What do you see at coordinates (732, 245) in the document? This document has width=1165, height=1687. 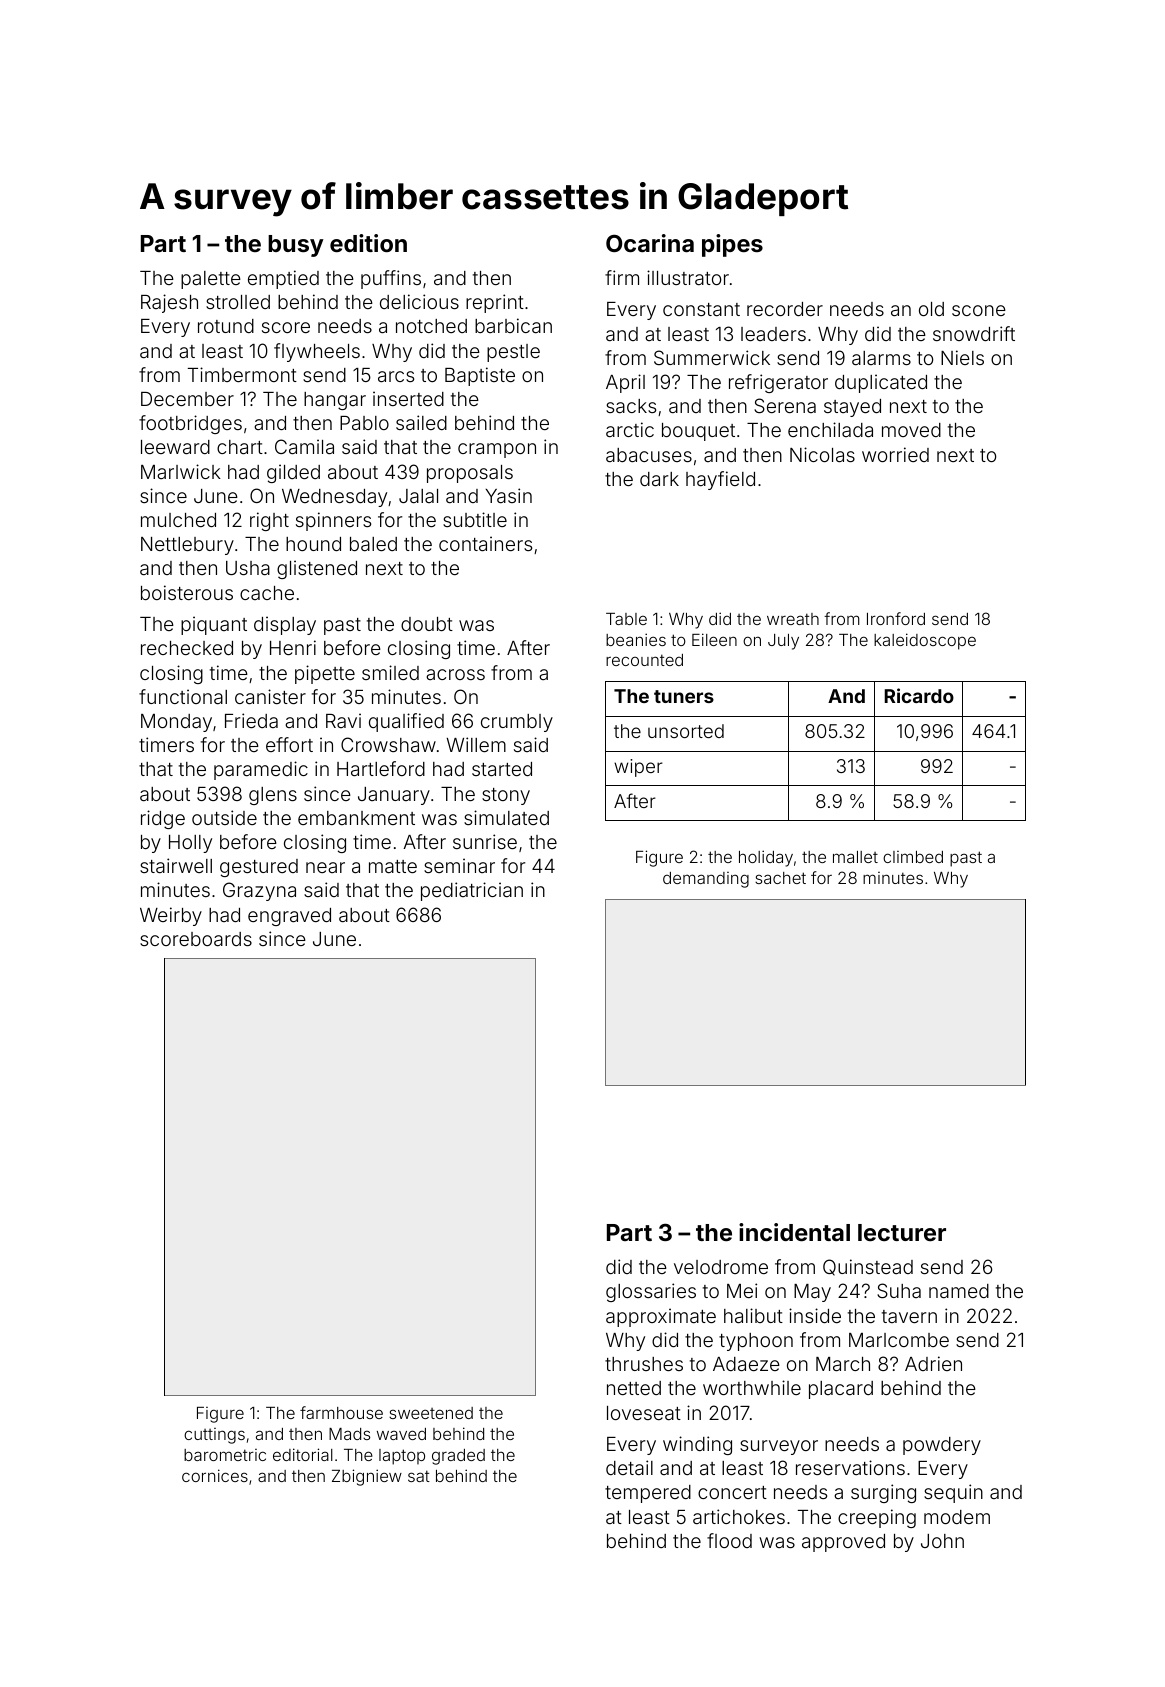 I see `pipes` at bounding box center [732, 245].
